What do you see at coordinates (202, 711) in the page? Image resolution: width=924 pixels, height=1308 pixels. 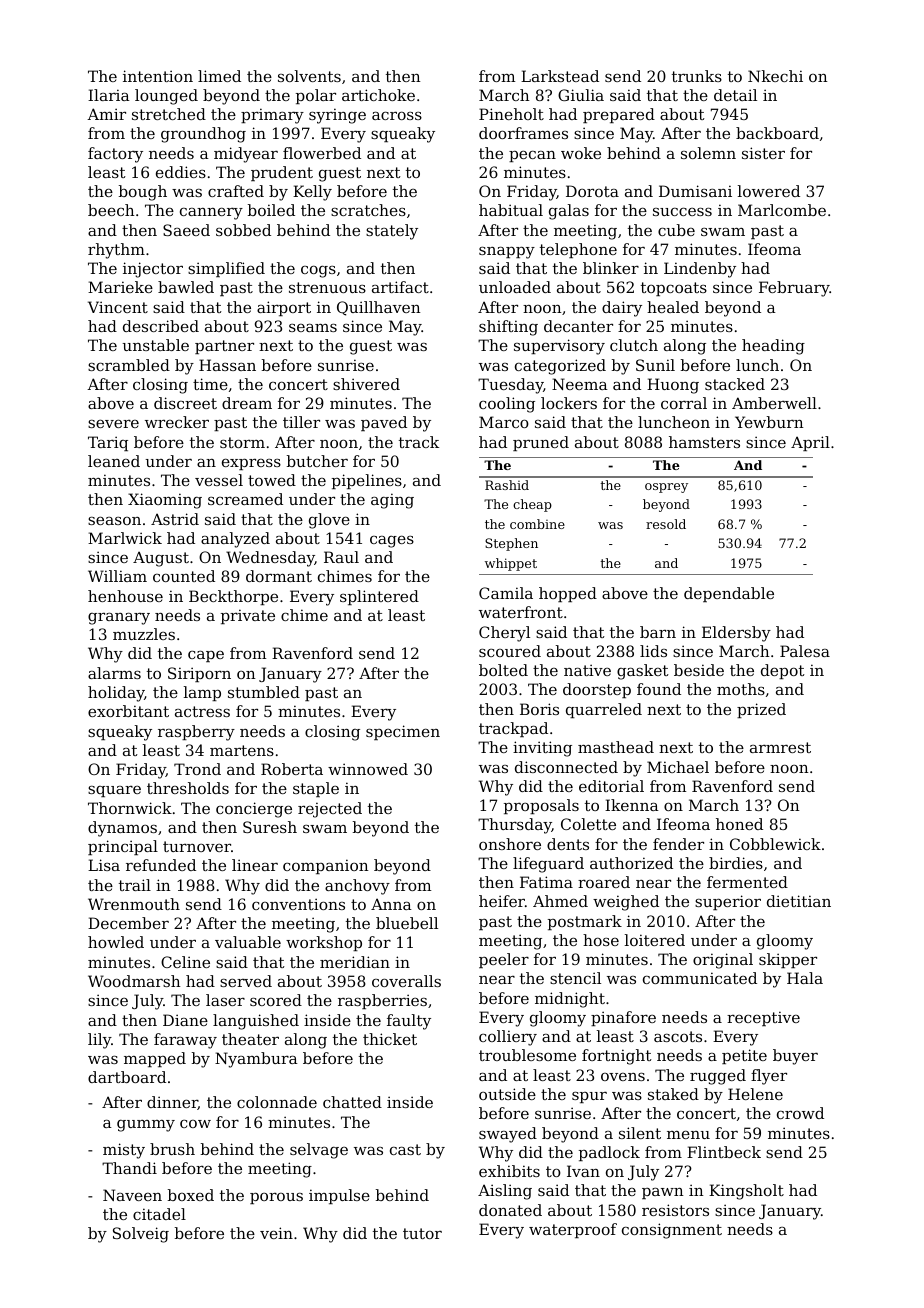 I see `actress` at bounding box center [202, 711].
